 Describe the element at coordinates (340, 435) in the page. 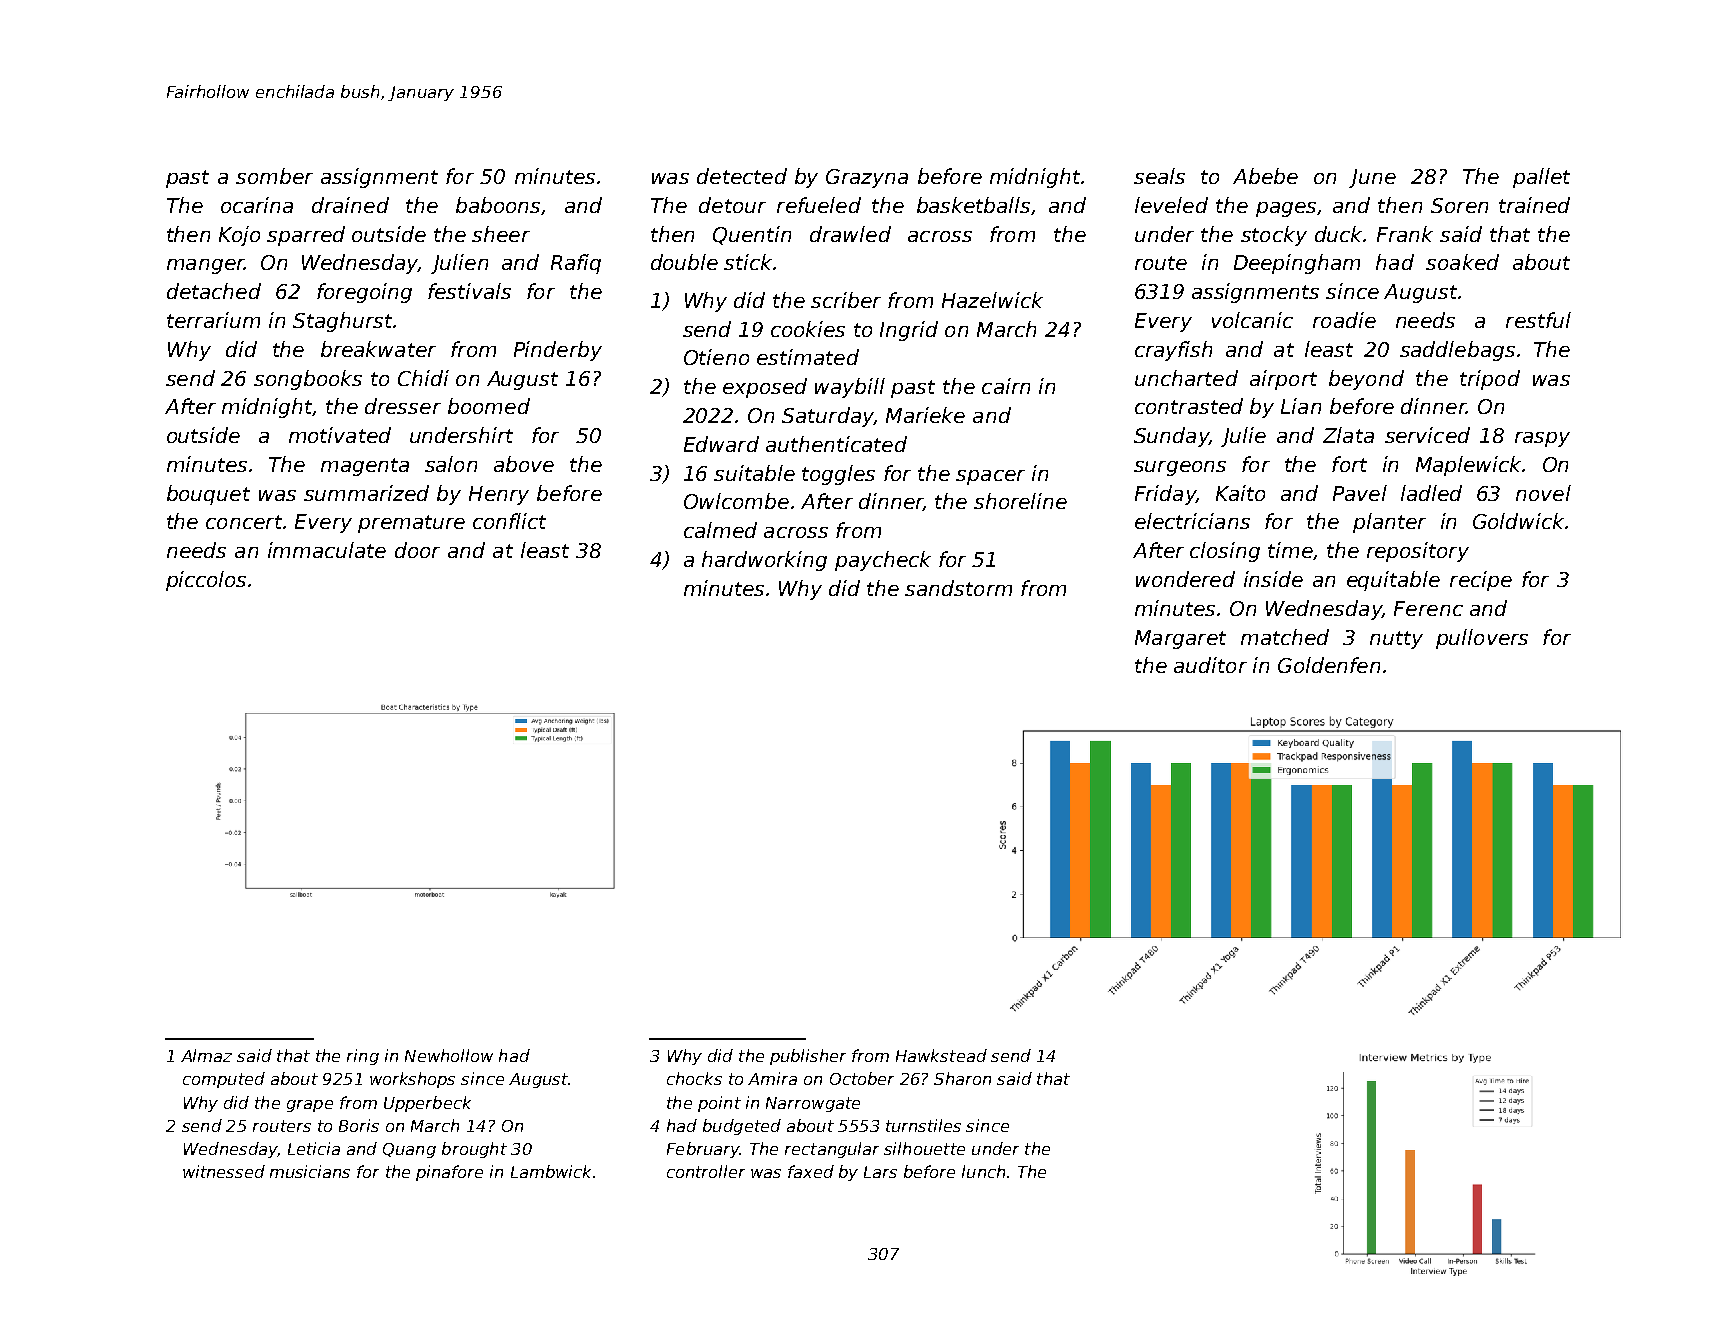

I see `motivated` at that location.
